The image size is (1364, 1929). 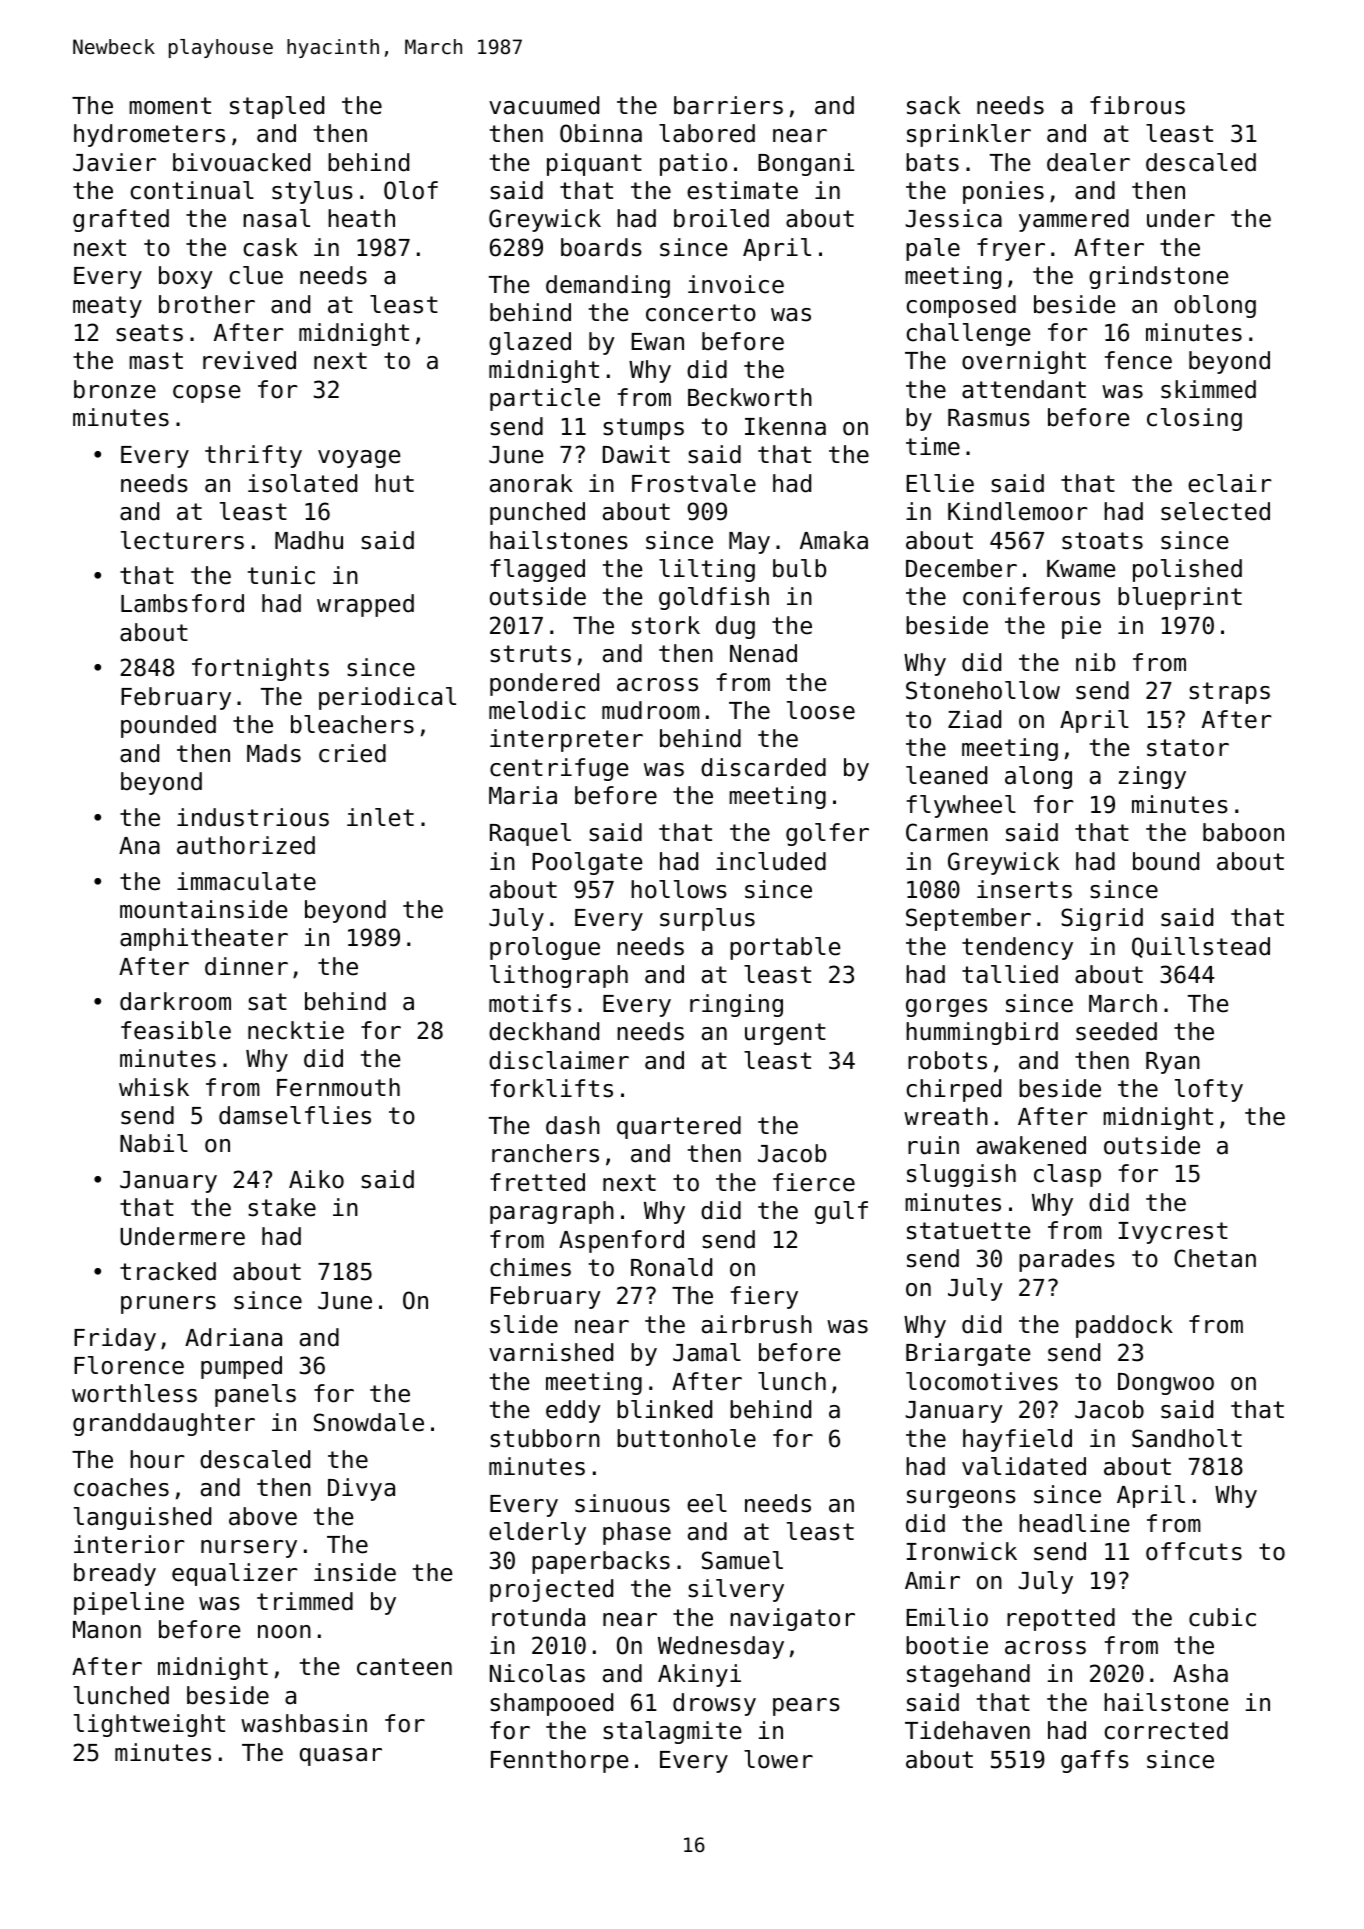 I want to click on bootie, so click(x=947, y=1645).
